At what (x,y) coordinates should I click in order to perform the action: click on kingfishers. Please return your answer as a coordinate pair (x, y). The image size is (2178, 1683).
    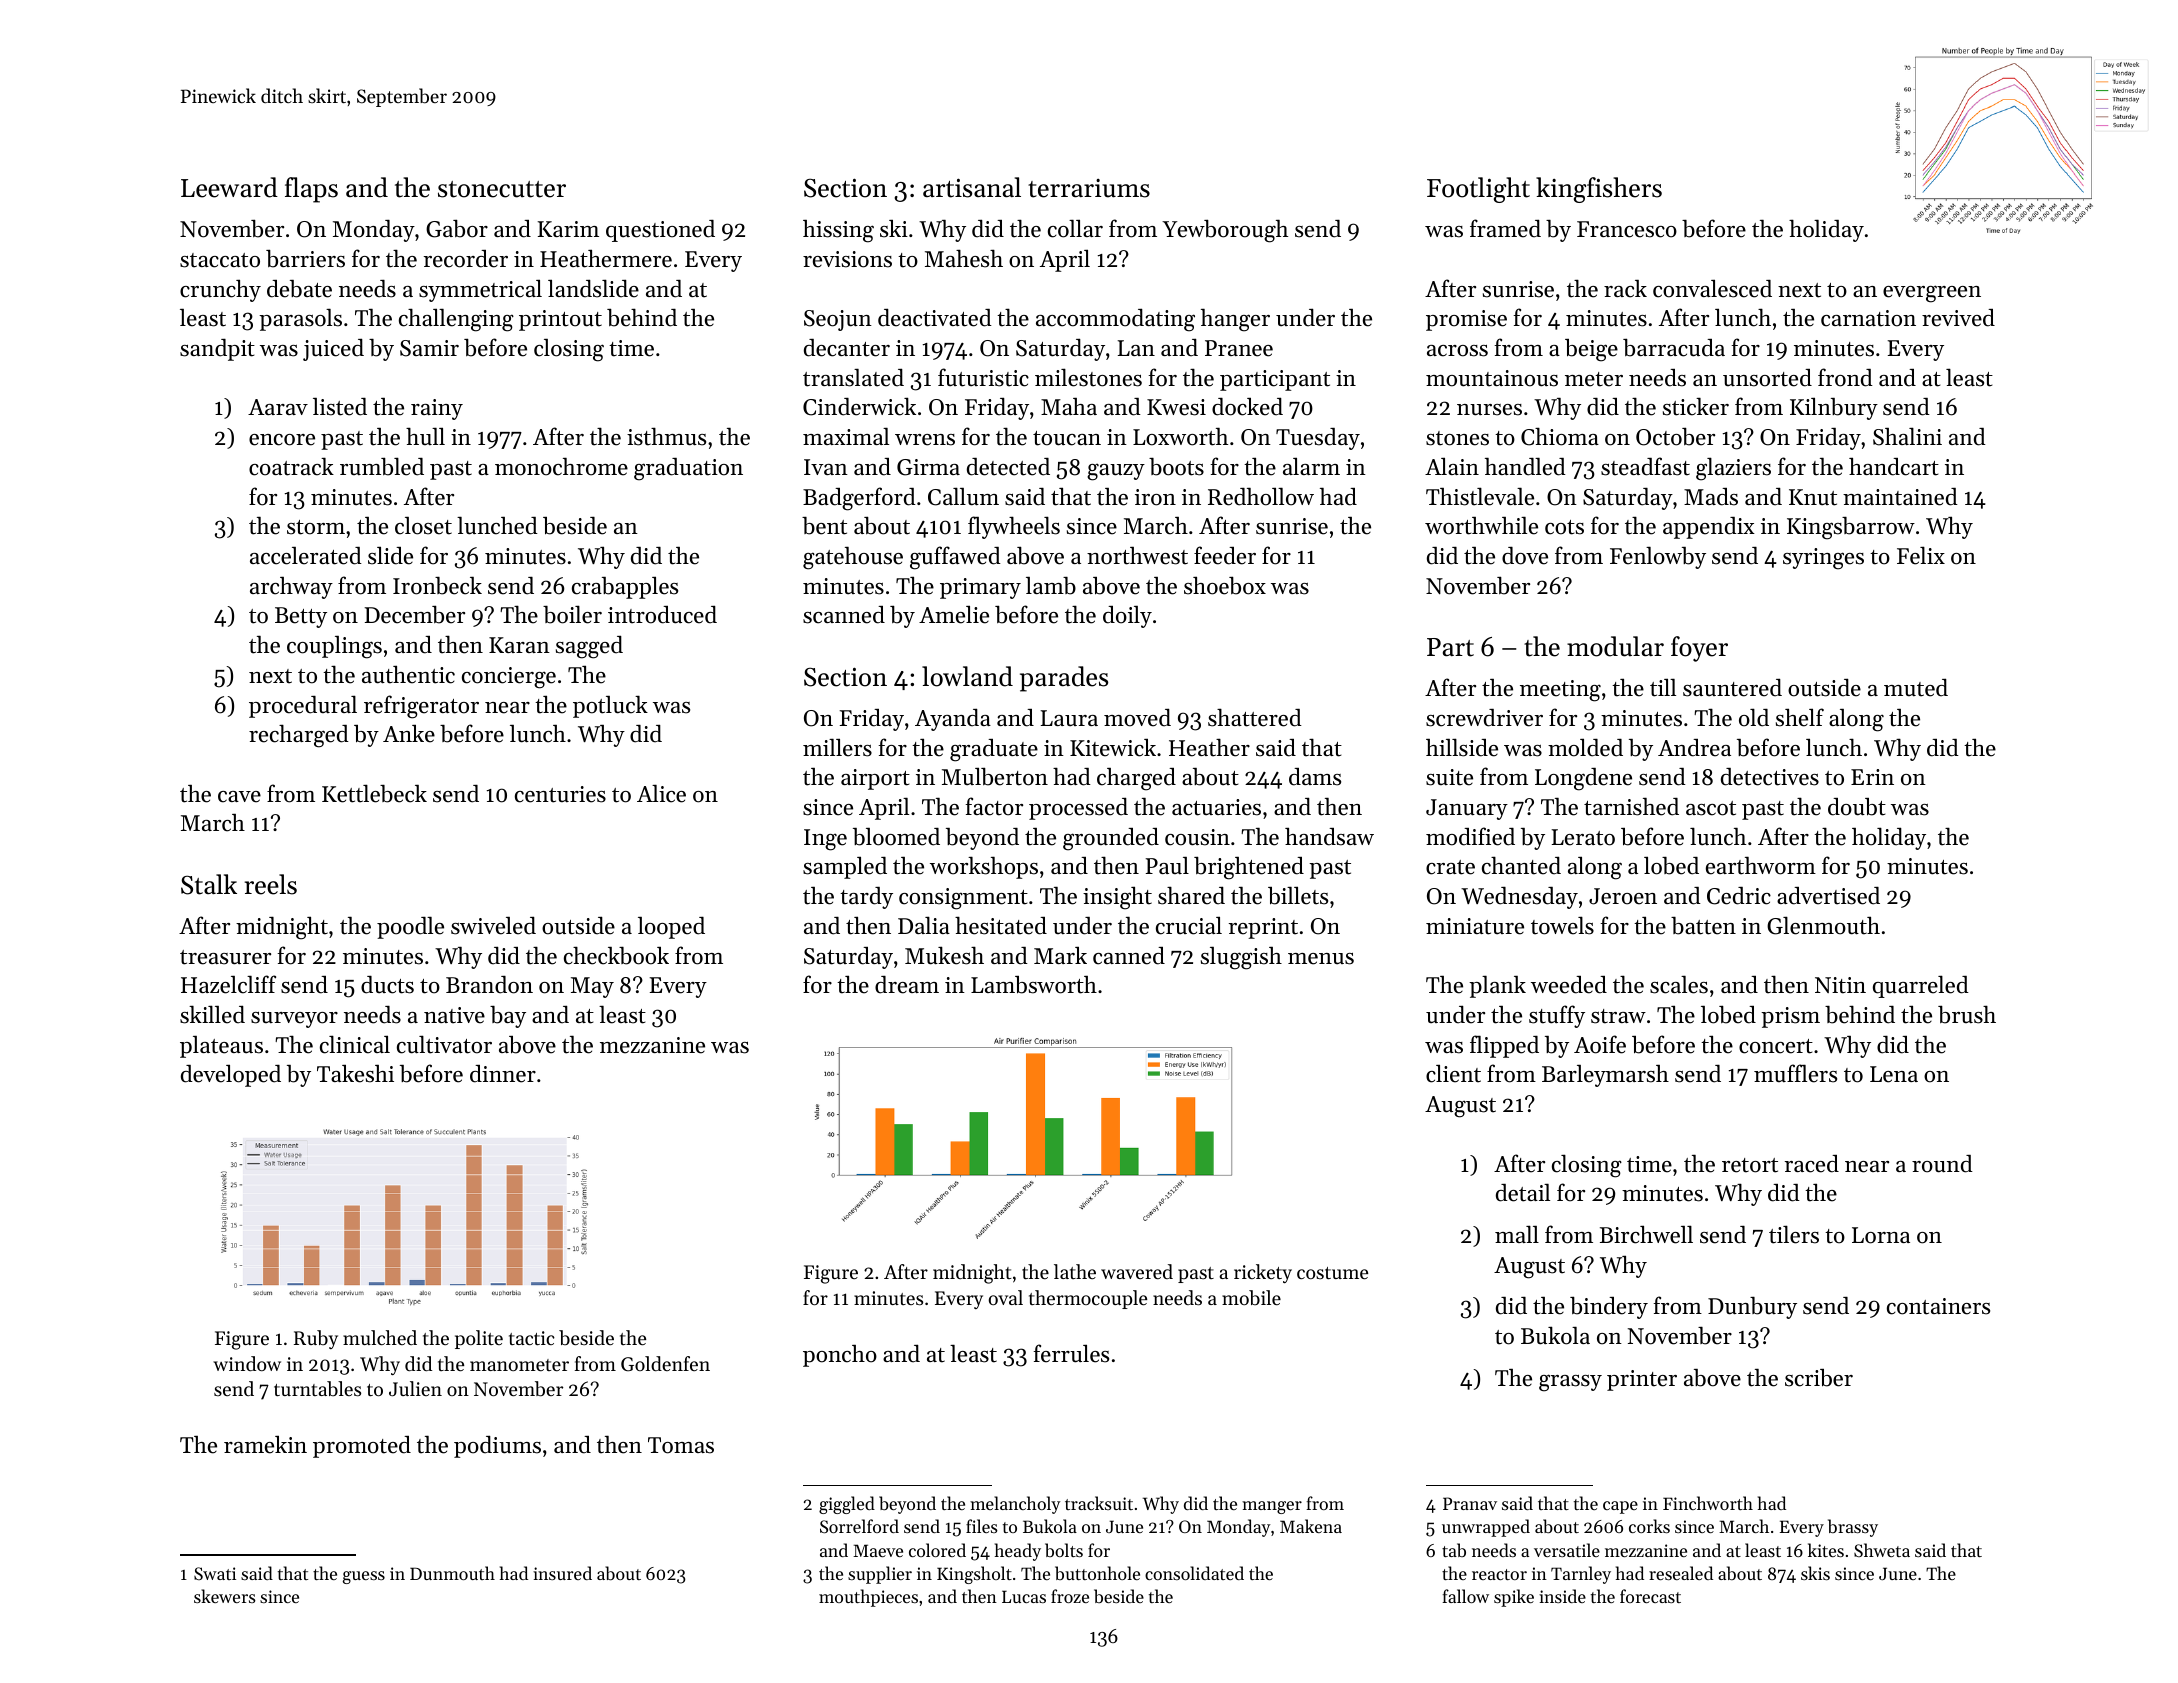
    Looking at the image, I should click on (1599, 190).
